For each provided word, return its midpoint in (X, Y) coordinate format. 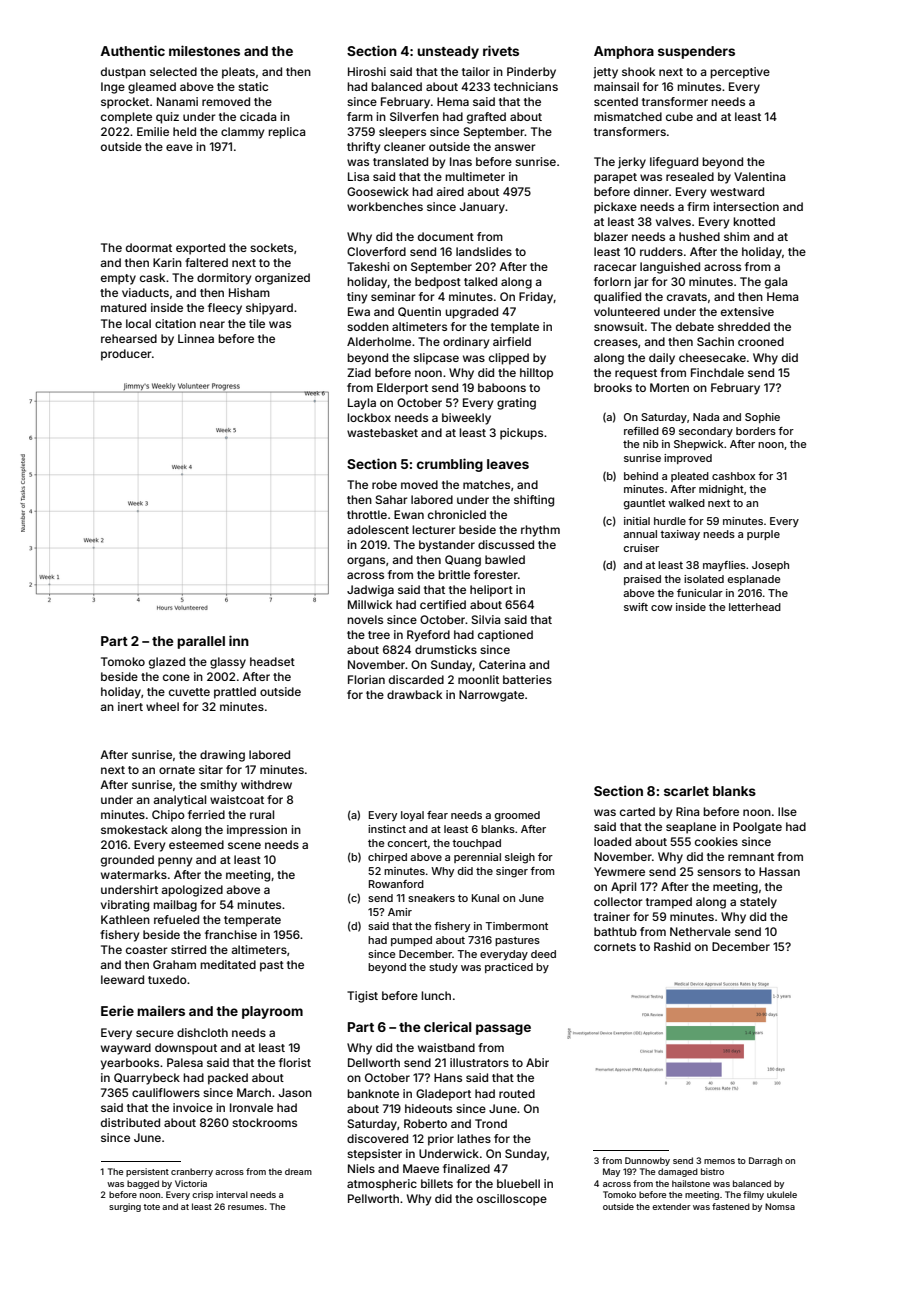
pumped (411, 941)
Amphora (624, 52)
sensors (719, 872)
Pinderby (531, 73)
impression (257, 831)
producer (126, 355)
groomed (517, 816)
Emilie (153, 131)
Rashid (672, 946)
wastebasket (382, 432)
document (446, 236)
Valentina (759, 176)
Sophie (762, 418)
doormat (149, 247)
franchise (231, 934)
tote (151, 1207)
